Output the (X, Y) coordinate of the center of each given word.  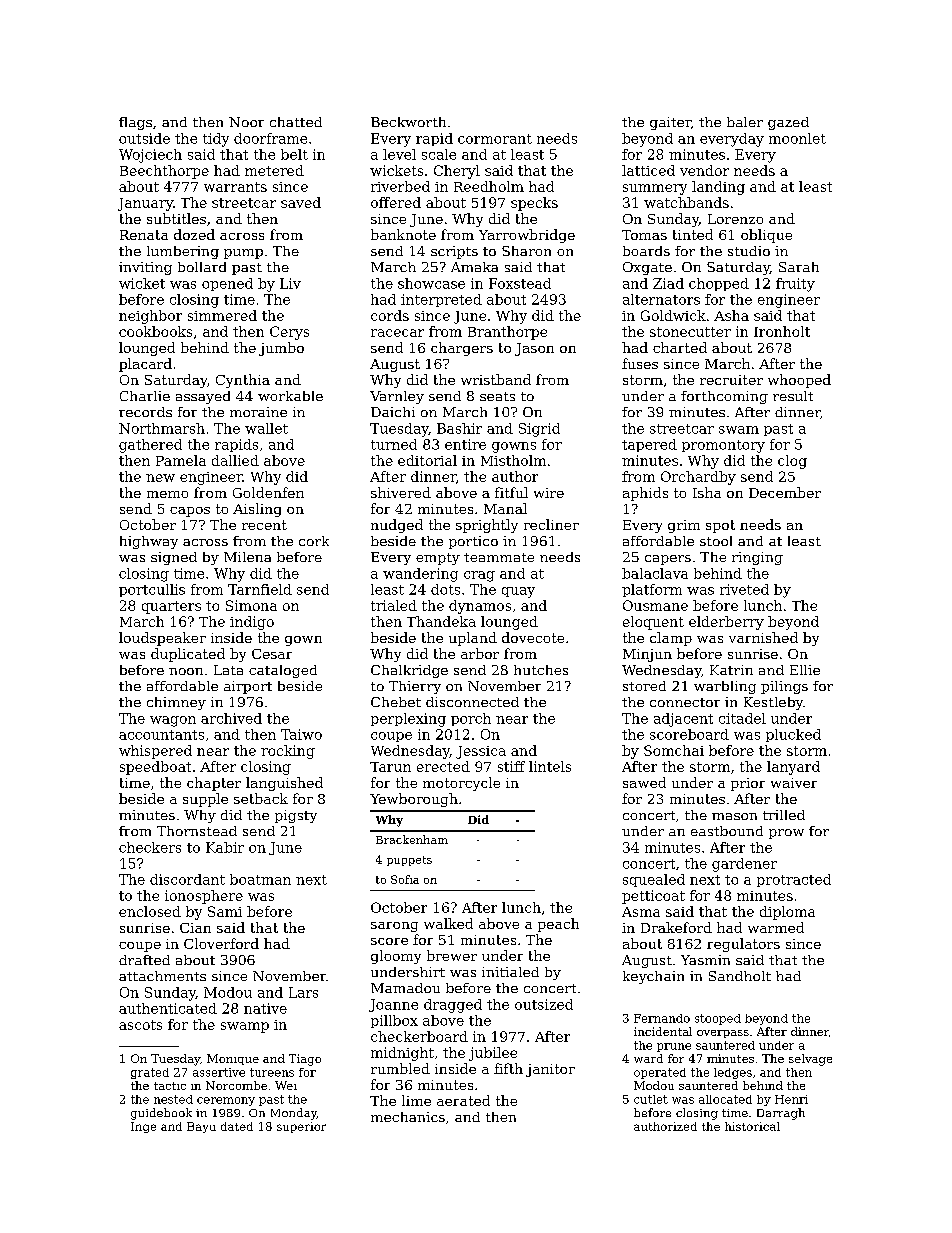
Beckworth (408, 122)
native (265, 1008)
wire (549, 493)
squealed (654, 880)
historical (752, 1126)
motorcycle (461, 784)
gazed (788, 123)
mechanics (408, 1117)
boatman (260, 879)
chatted (296, 122)
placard (145, 365)
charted (680, 347)
